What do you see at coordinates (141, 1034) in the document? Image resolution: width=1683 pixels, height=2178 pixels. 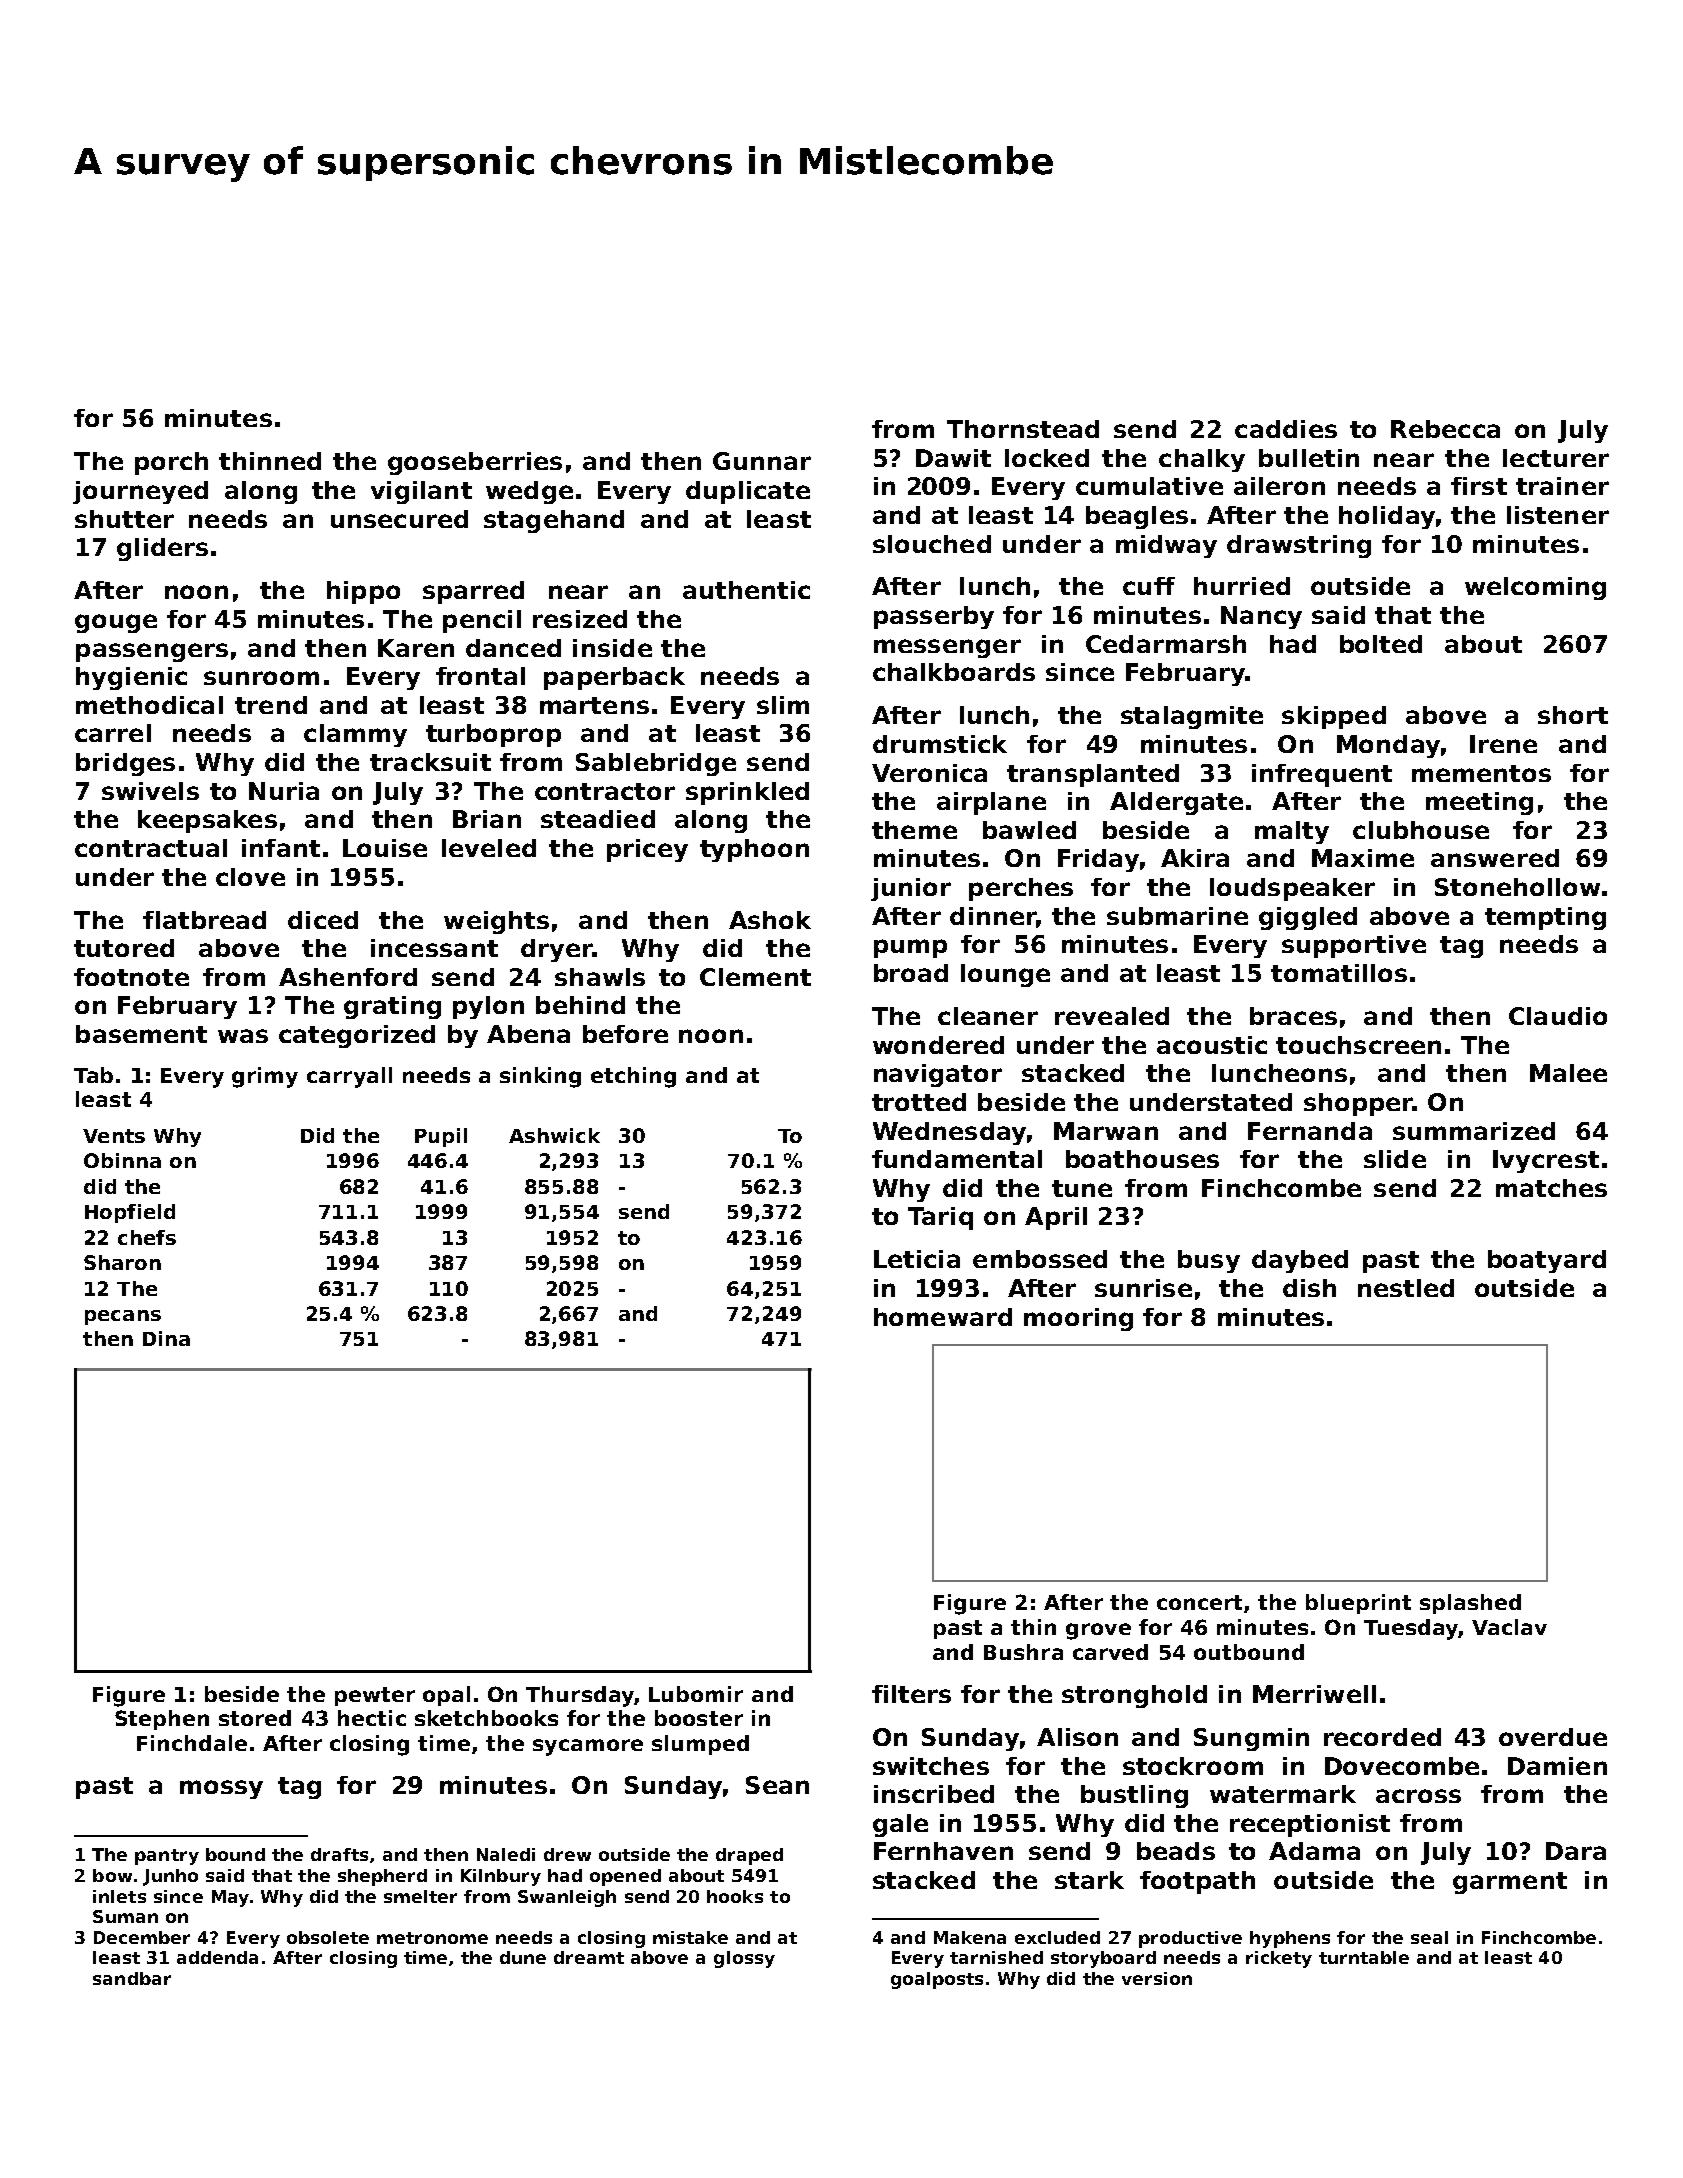 I see `basement` at bounding box center [141, 1034].
